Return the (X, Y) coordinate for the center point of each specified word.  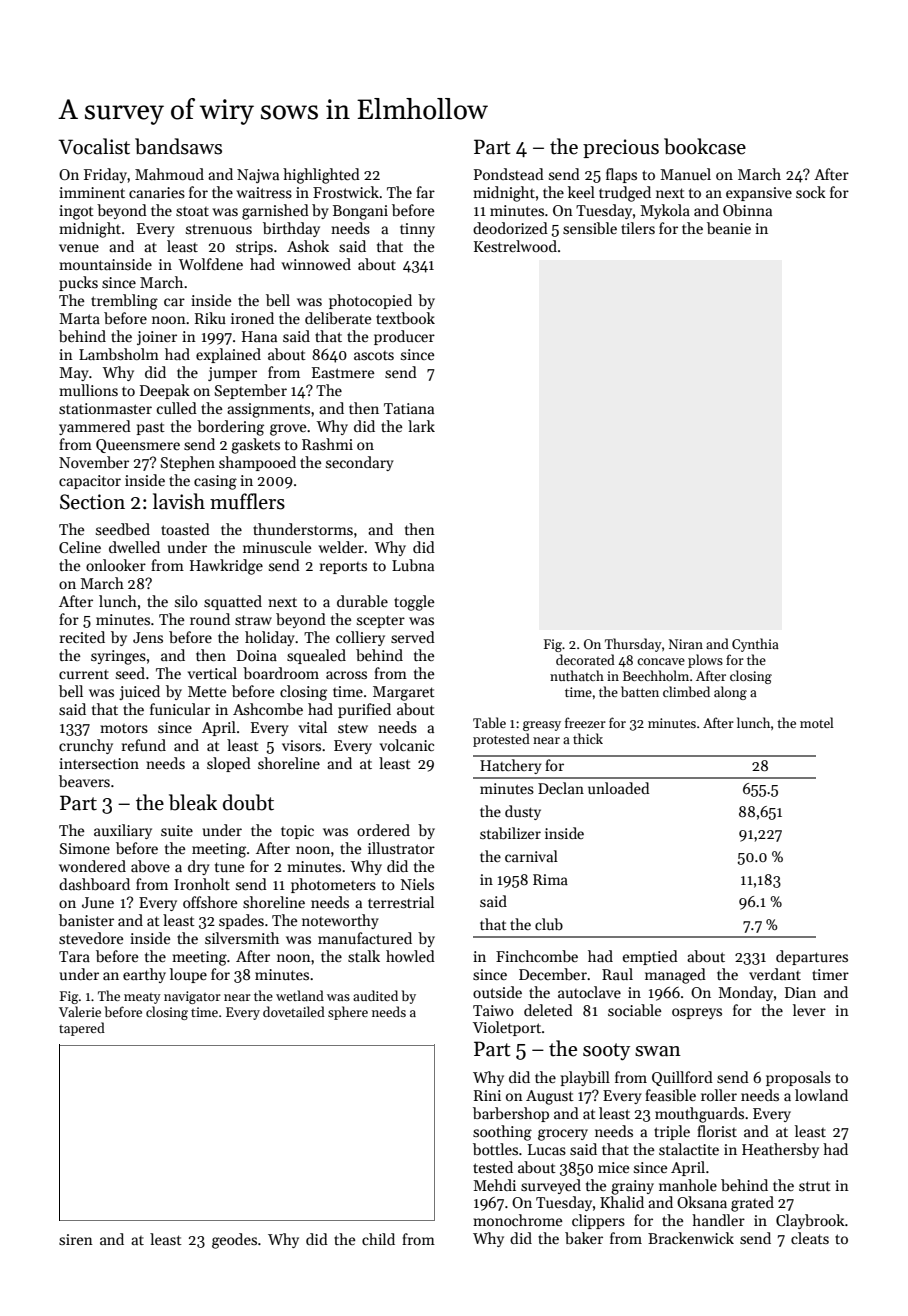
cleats (810, 1238)
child (378, 1239)
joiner (157, 338)
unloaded (618, 788)
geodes (234, 1241)
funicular (180, 709)
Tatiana (409, 408)
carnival (531, 856)
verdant (775, 974)
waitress (264, 192)
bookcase (705, 146)
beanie (729, 228)
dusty (523, 812)
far (425, 192)
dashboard (94, 884)
